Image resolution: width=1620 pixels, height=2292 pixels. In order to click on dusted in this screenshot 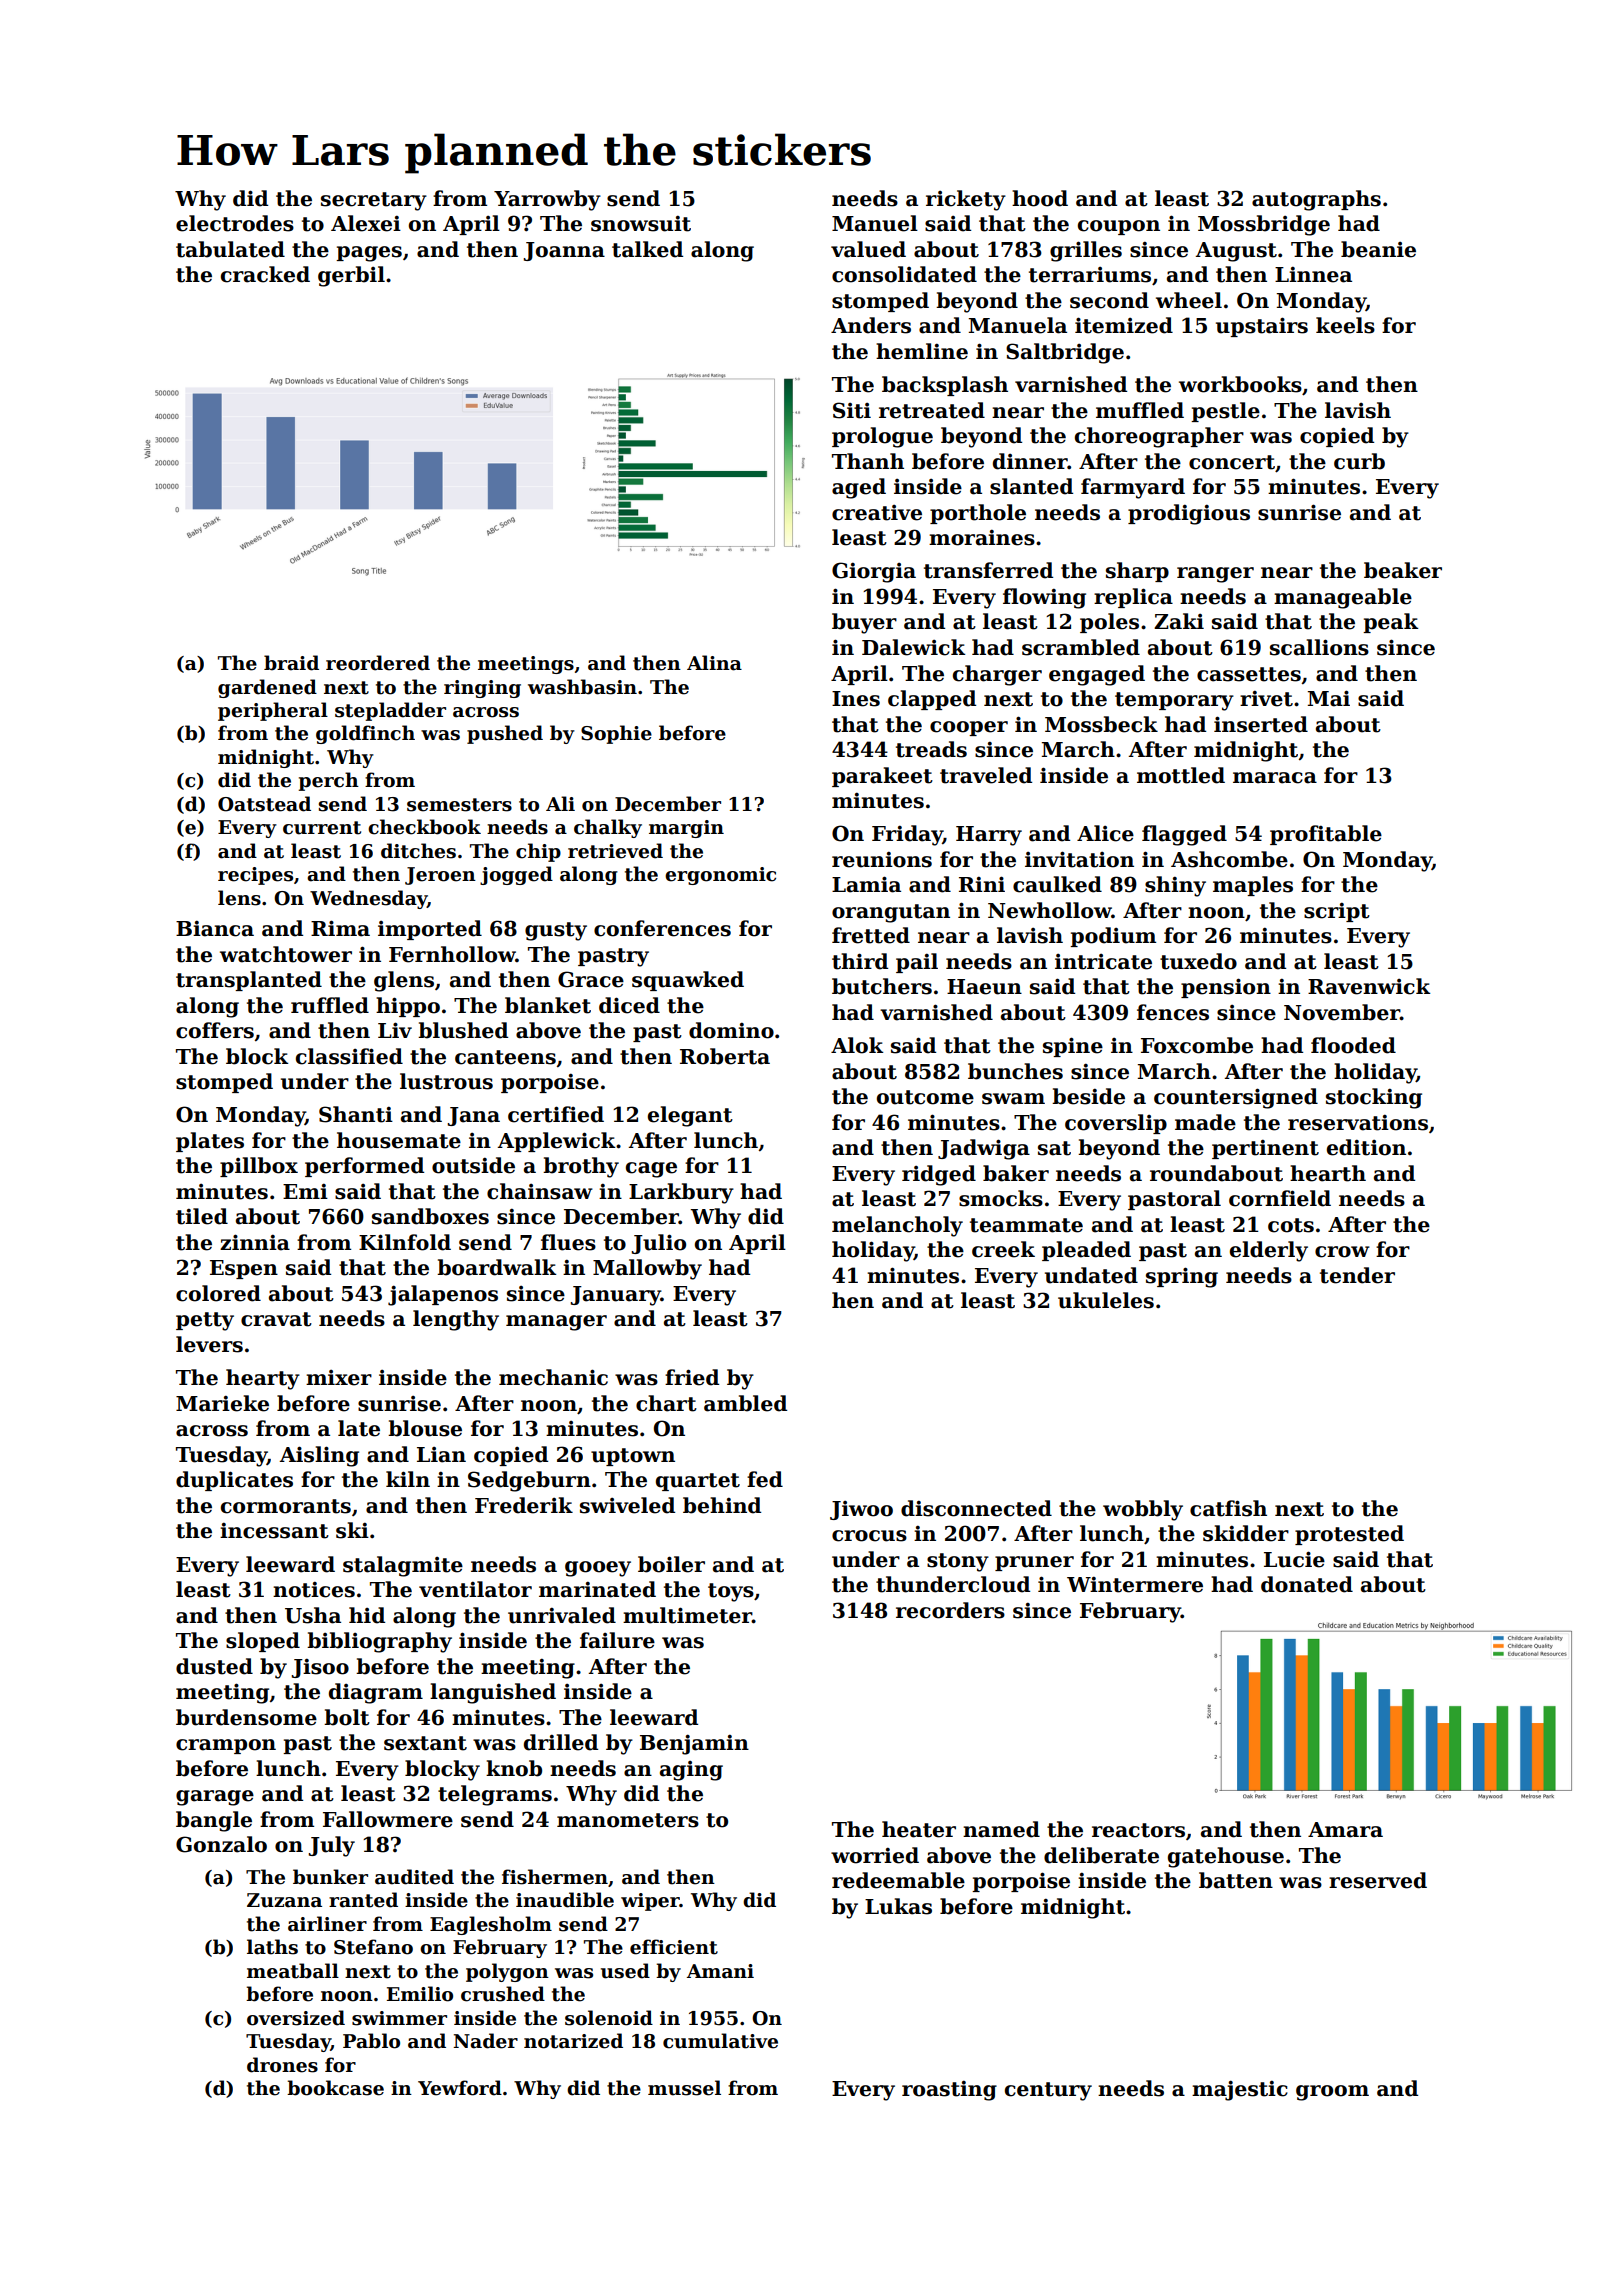, I will do `click(214, 1666)`.
